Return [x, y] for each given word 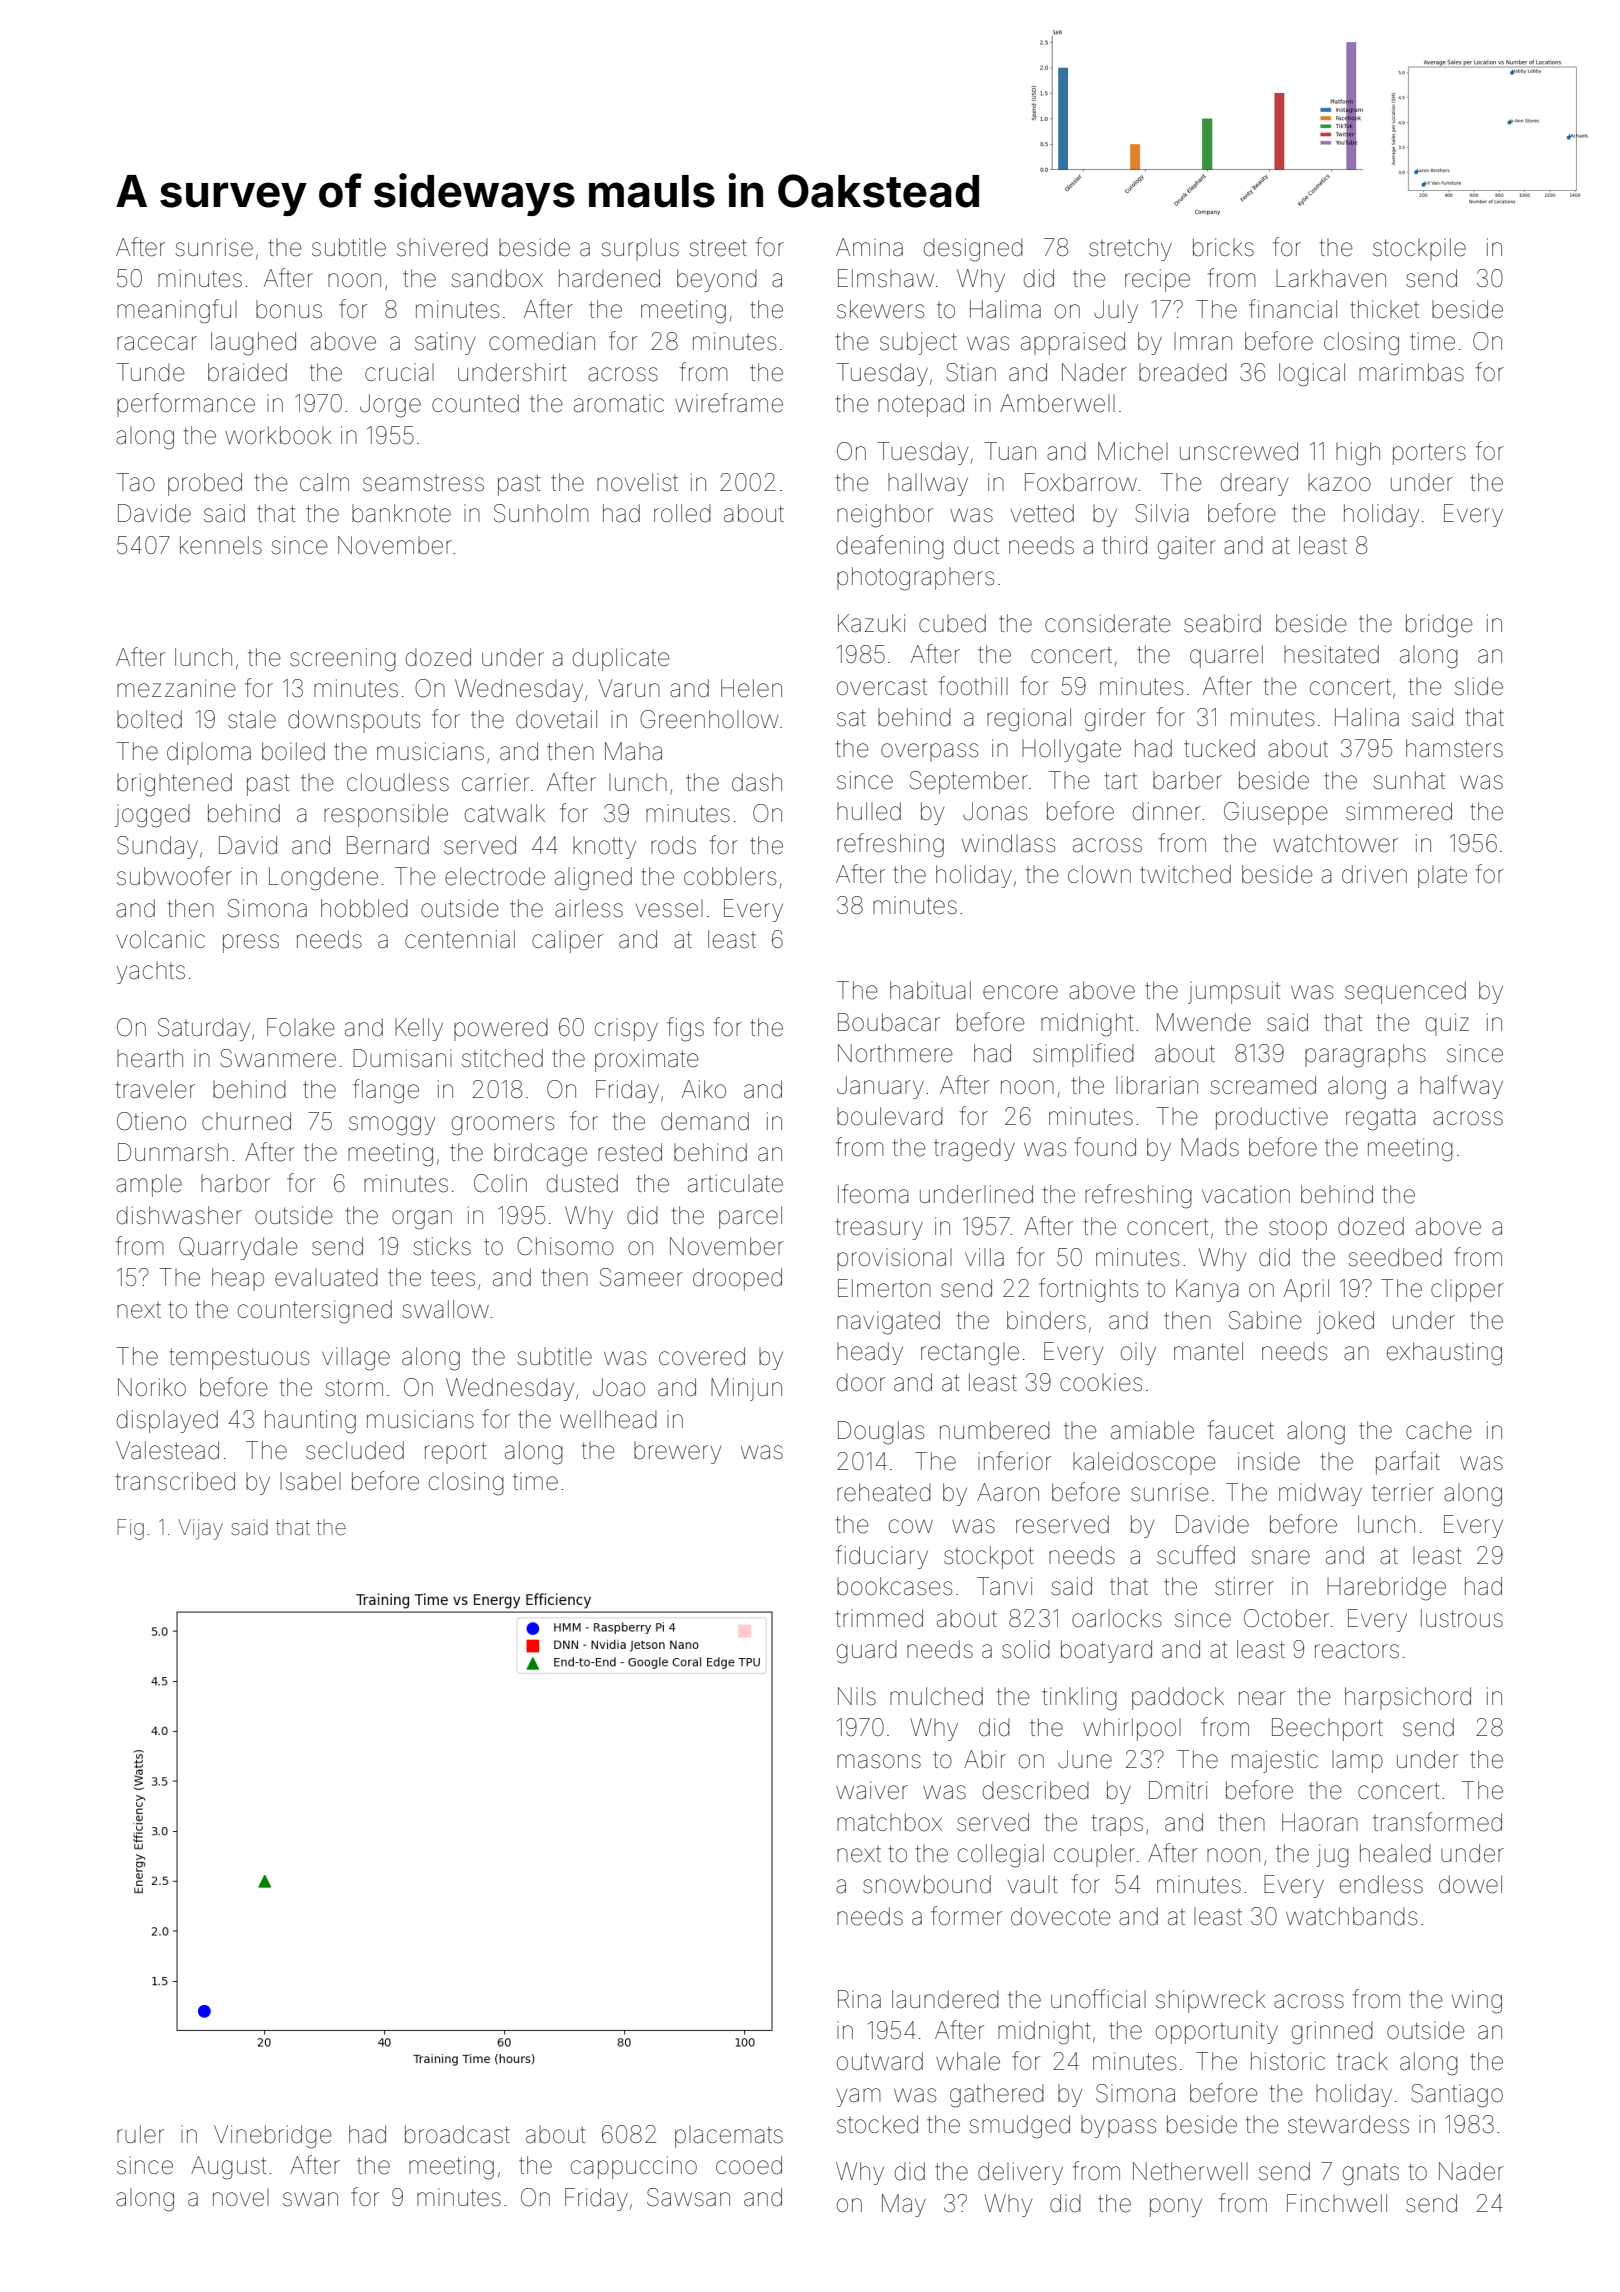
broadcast [457, 2134]
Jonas [995, 811]
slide [1479, 686]
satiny [445, 343]
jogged [152, 816]
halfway [1461, 1087]
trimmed [879, 1618]
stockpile [1419, 249]
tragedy [974, 1150]
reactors [1357, 1650]
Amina [869, 247]
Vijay [200, 1529]
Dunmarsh [173, 1152]
